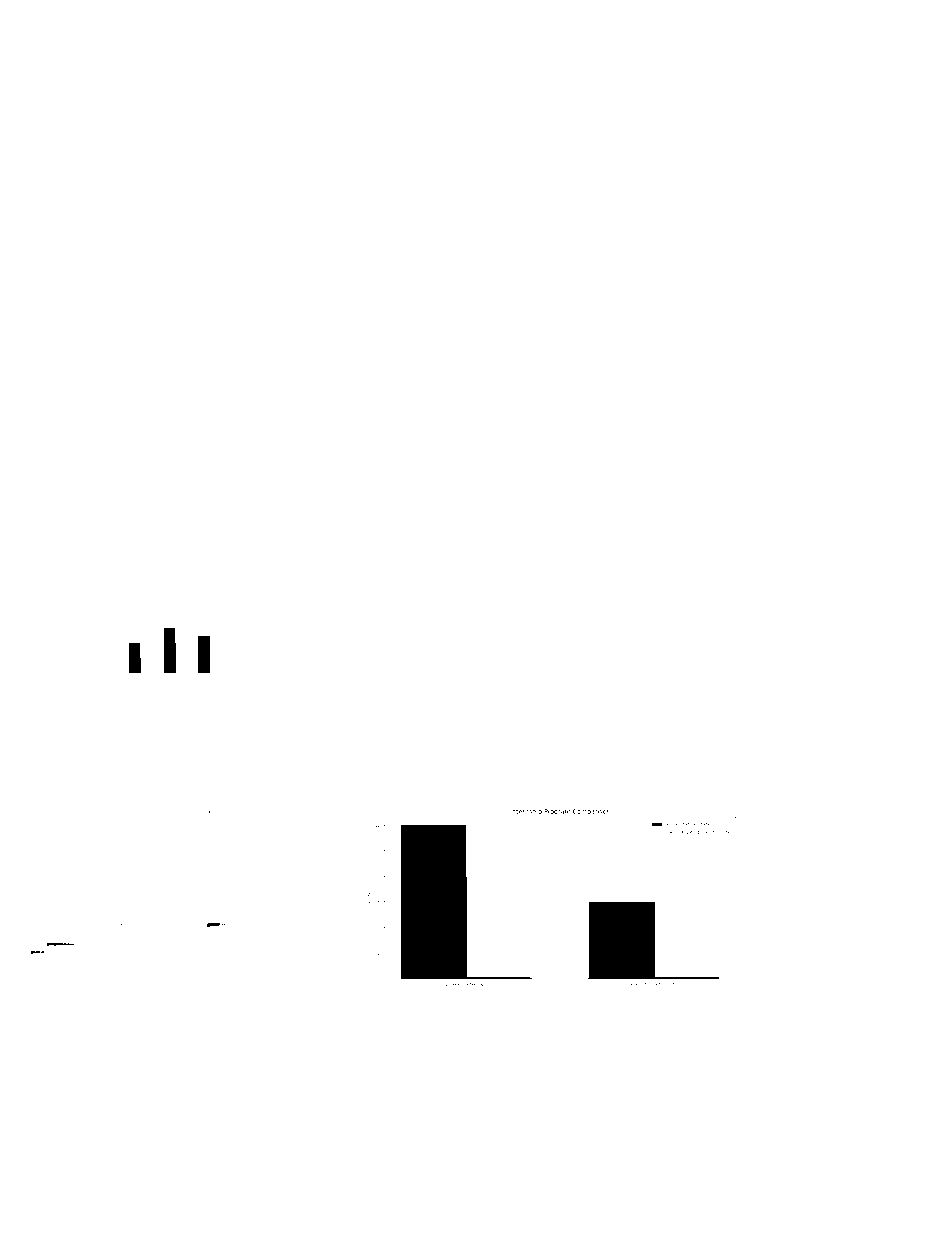 This screenshot has width=952, height=1233. Describe the element at coordinates (797, 367) in the screenshot. I see `satiny` at that location.
